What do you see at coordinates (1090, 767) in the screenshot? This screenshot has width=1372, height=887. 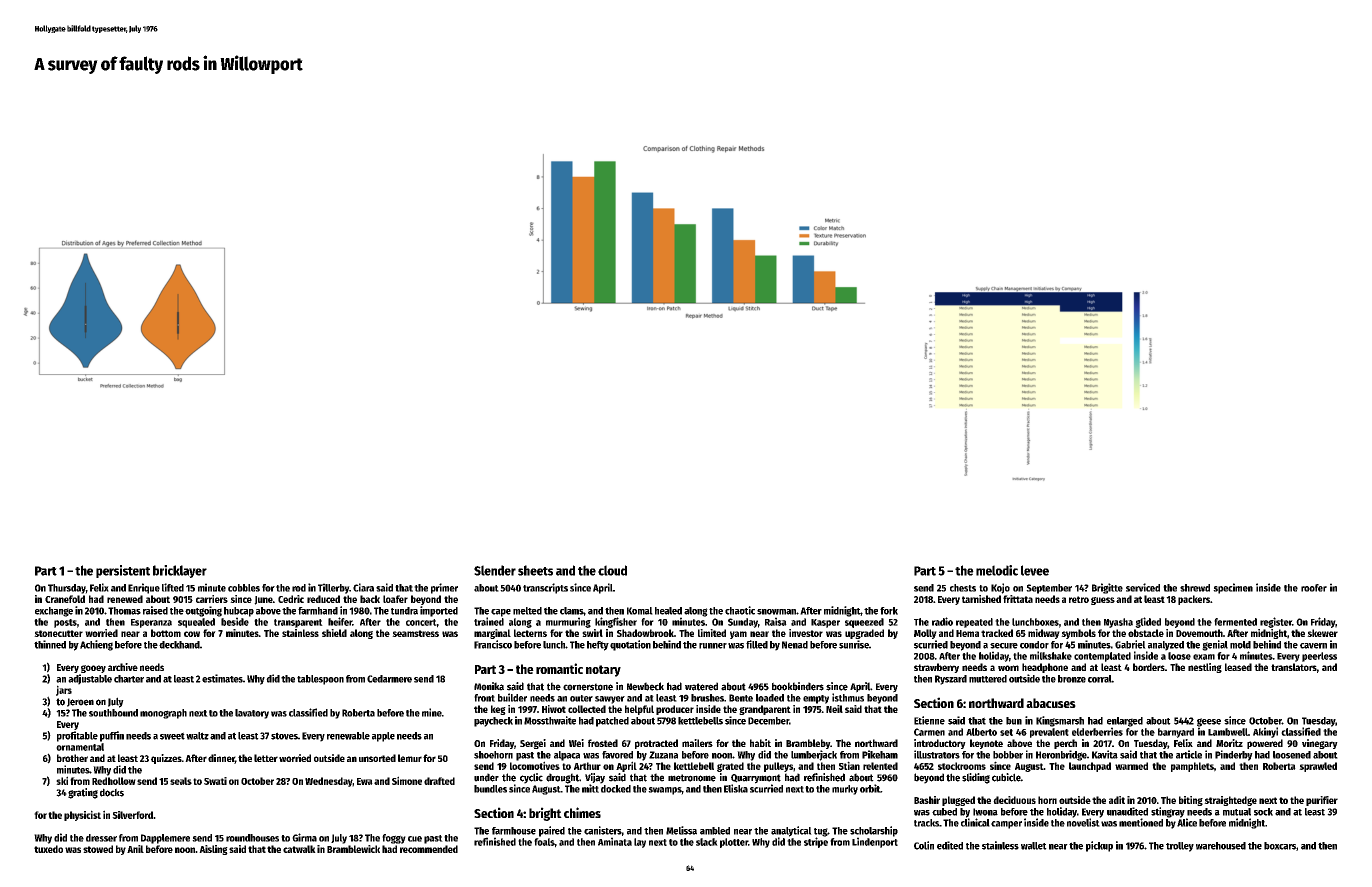 I see `launchpad` at bounding box center [1090, 767].
